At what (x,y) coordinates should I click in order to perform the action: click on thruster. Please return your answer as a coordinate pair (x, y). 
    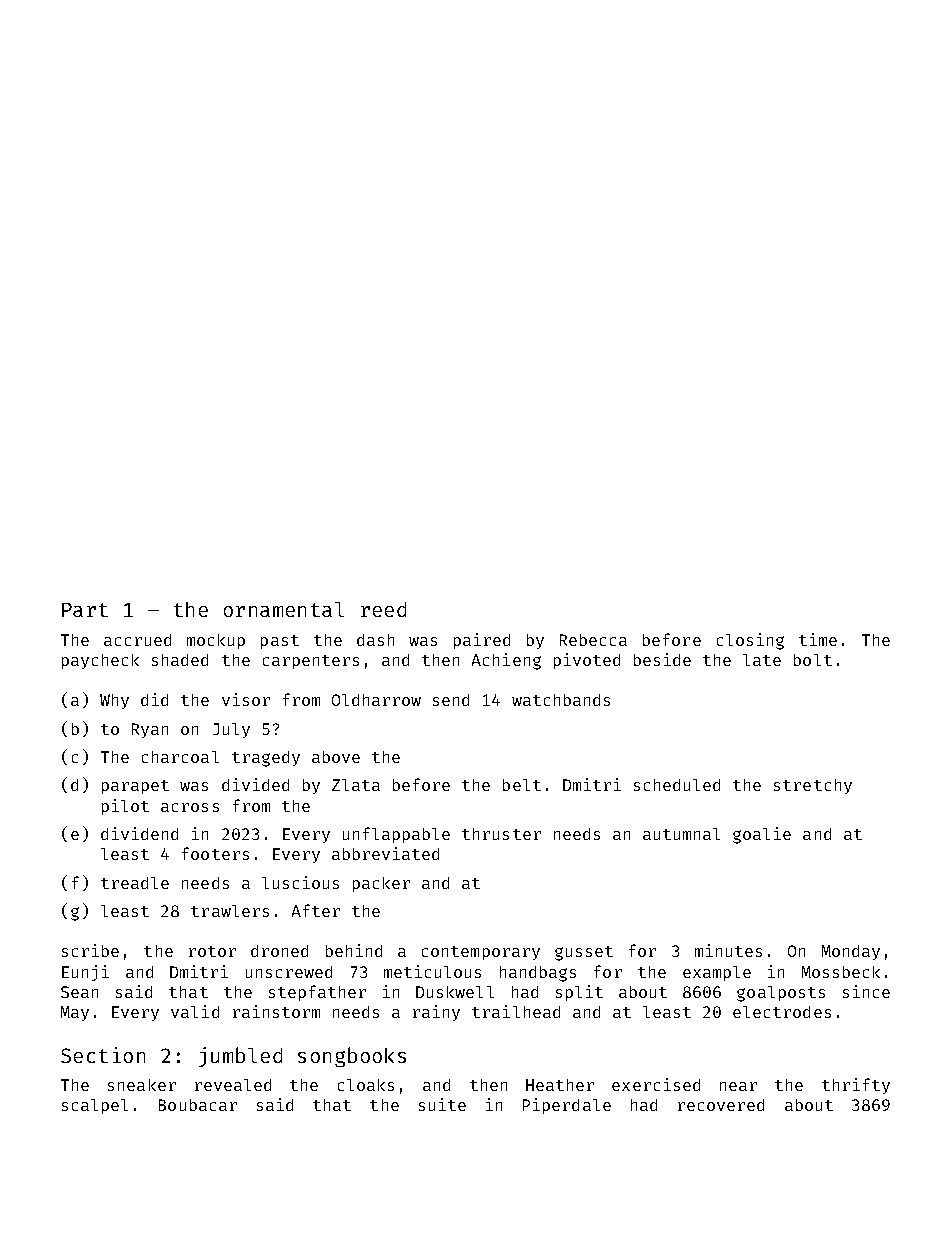
    Looking at the image, I should click on (501, 834).
